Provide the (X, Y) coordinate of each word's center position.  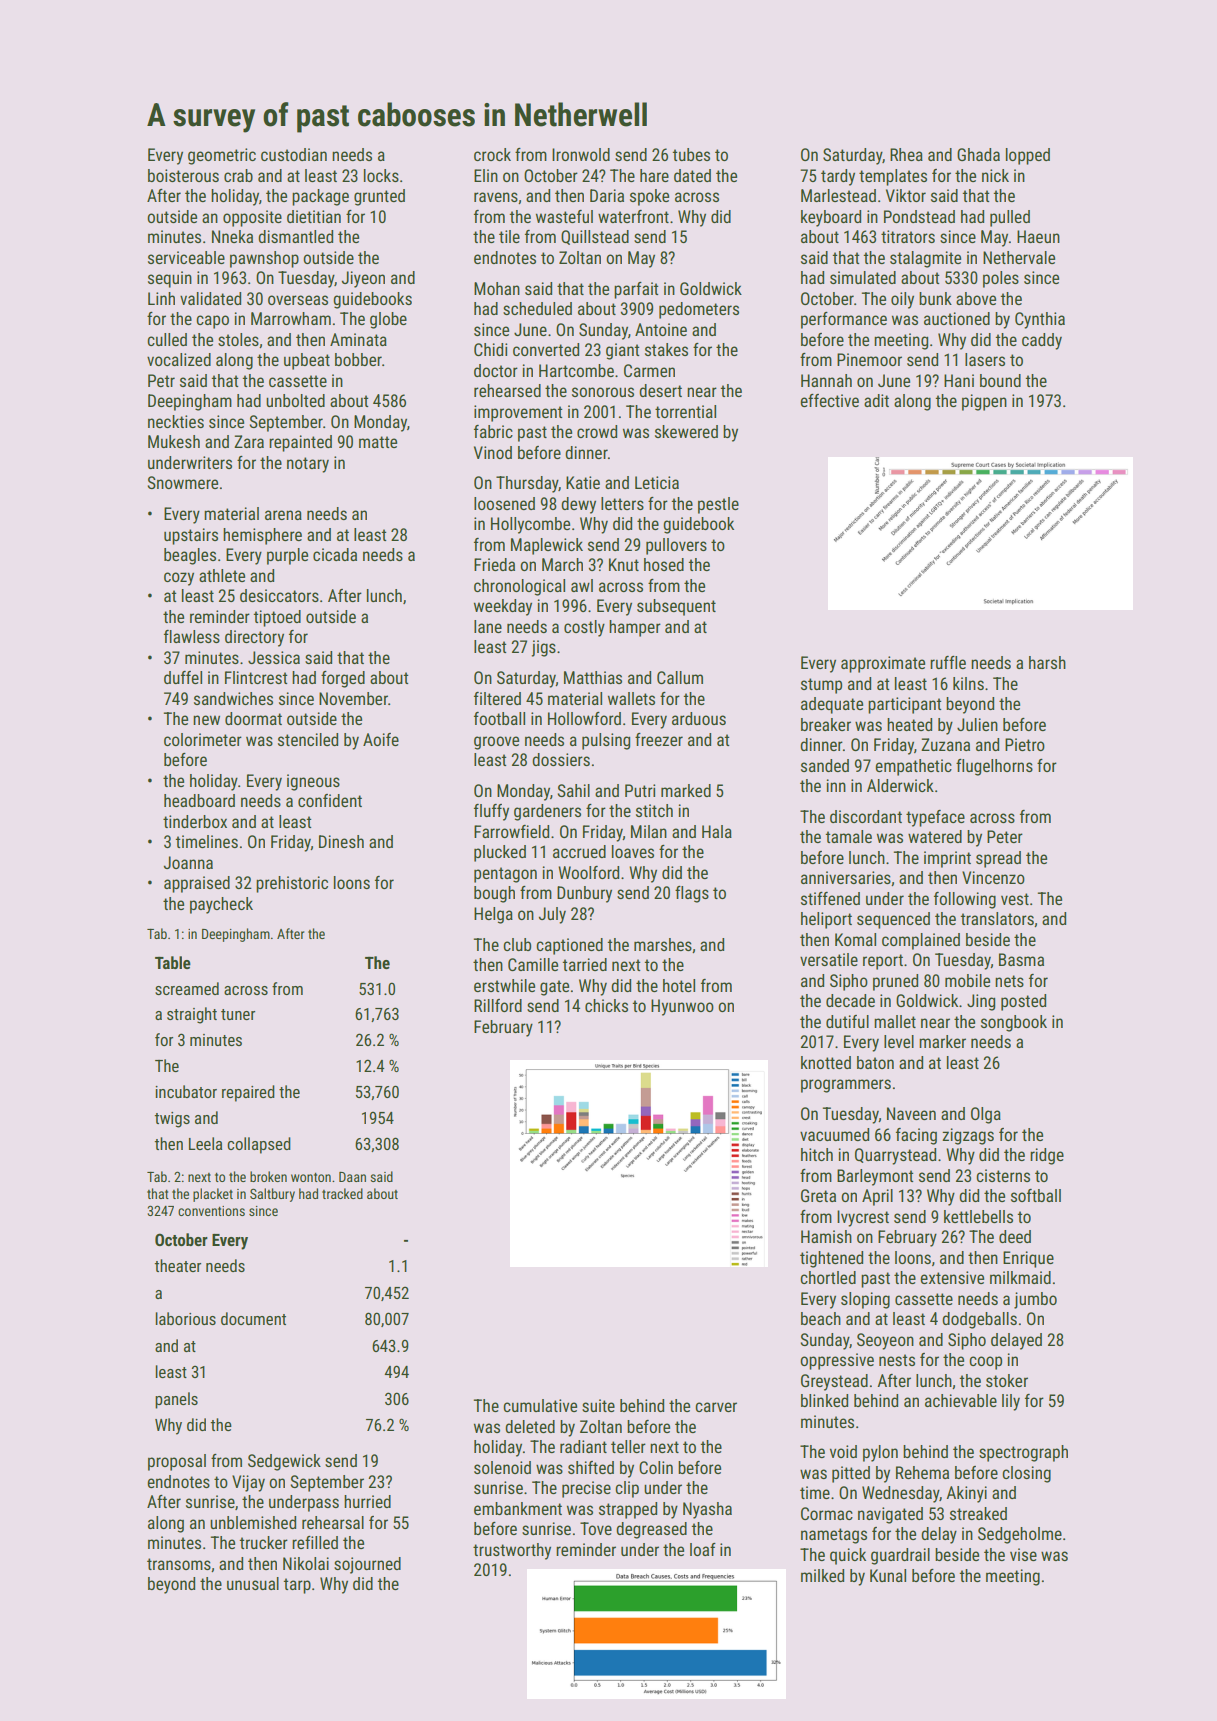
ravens (496, 197)
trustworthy (512, 1551)
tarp (297, 1586)
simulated (863, 277)
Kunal (888, 1575)
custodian (294, 154)
